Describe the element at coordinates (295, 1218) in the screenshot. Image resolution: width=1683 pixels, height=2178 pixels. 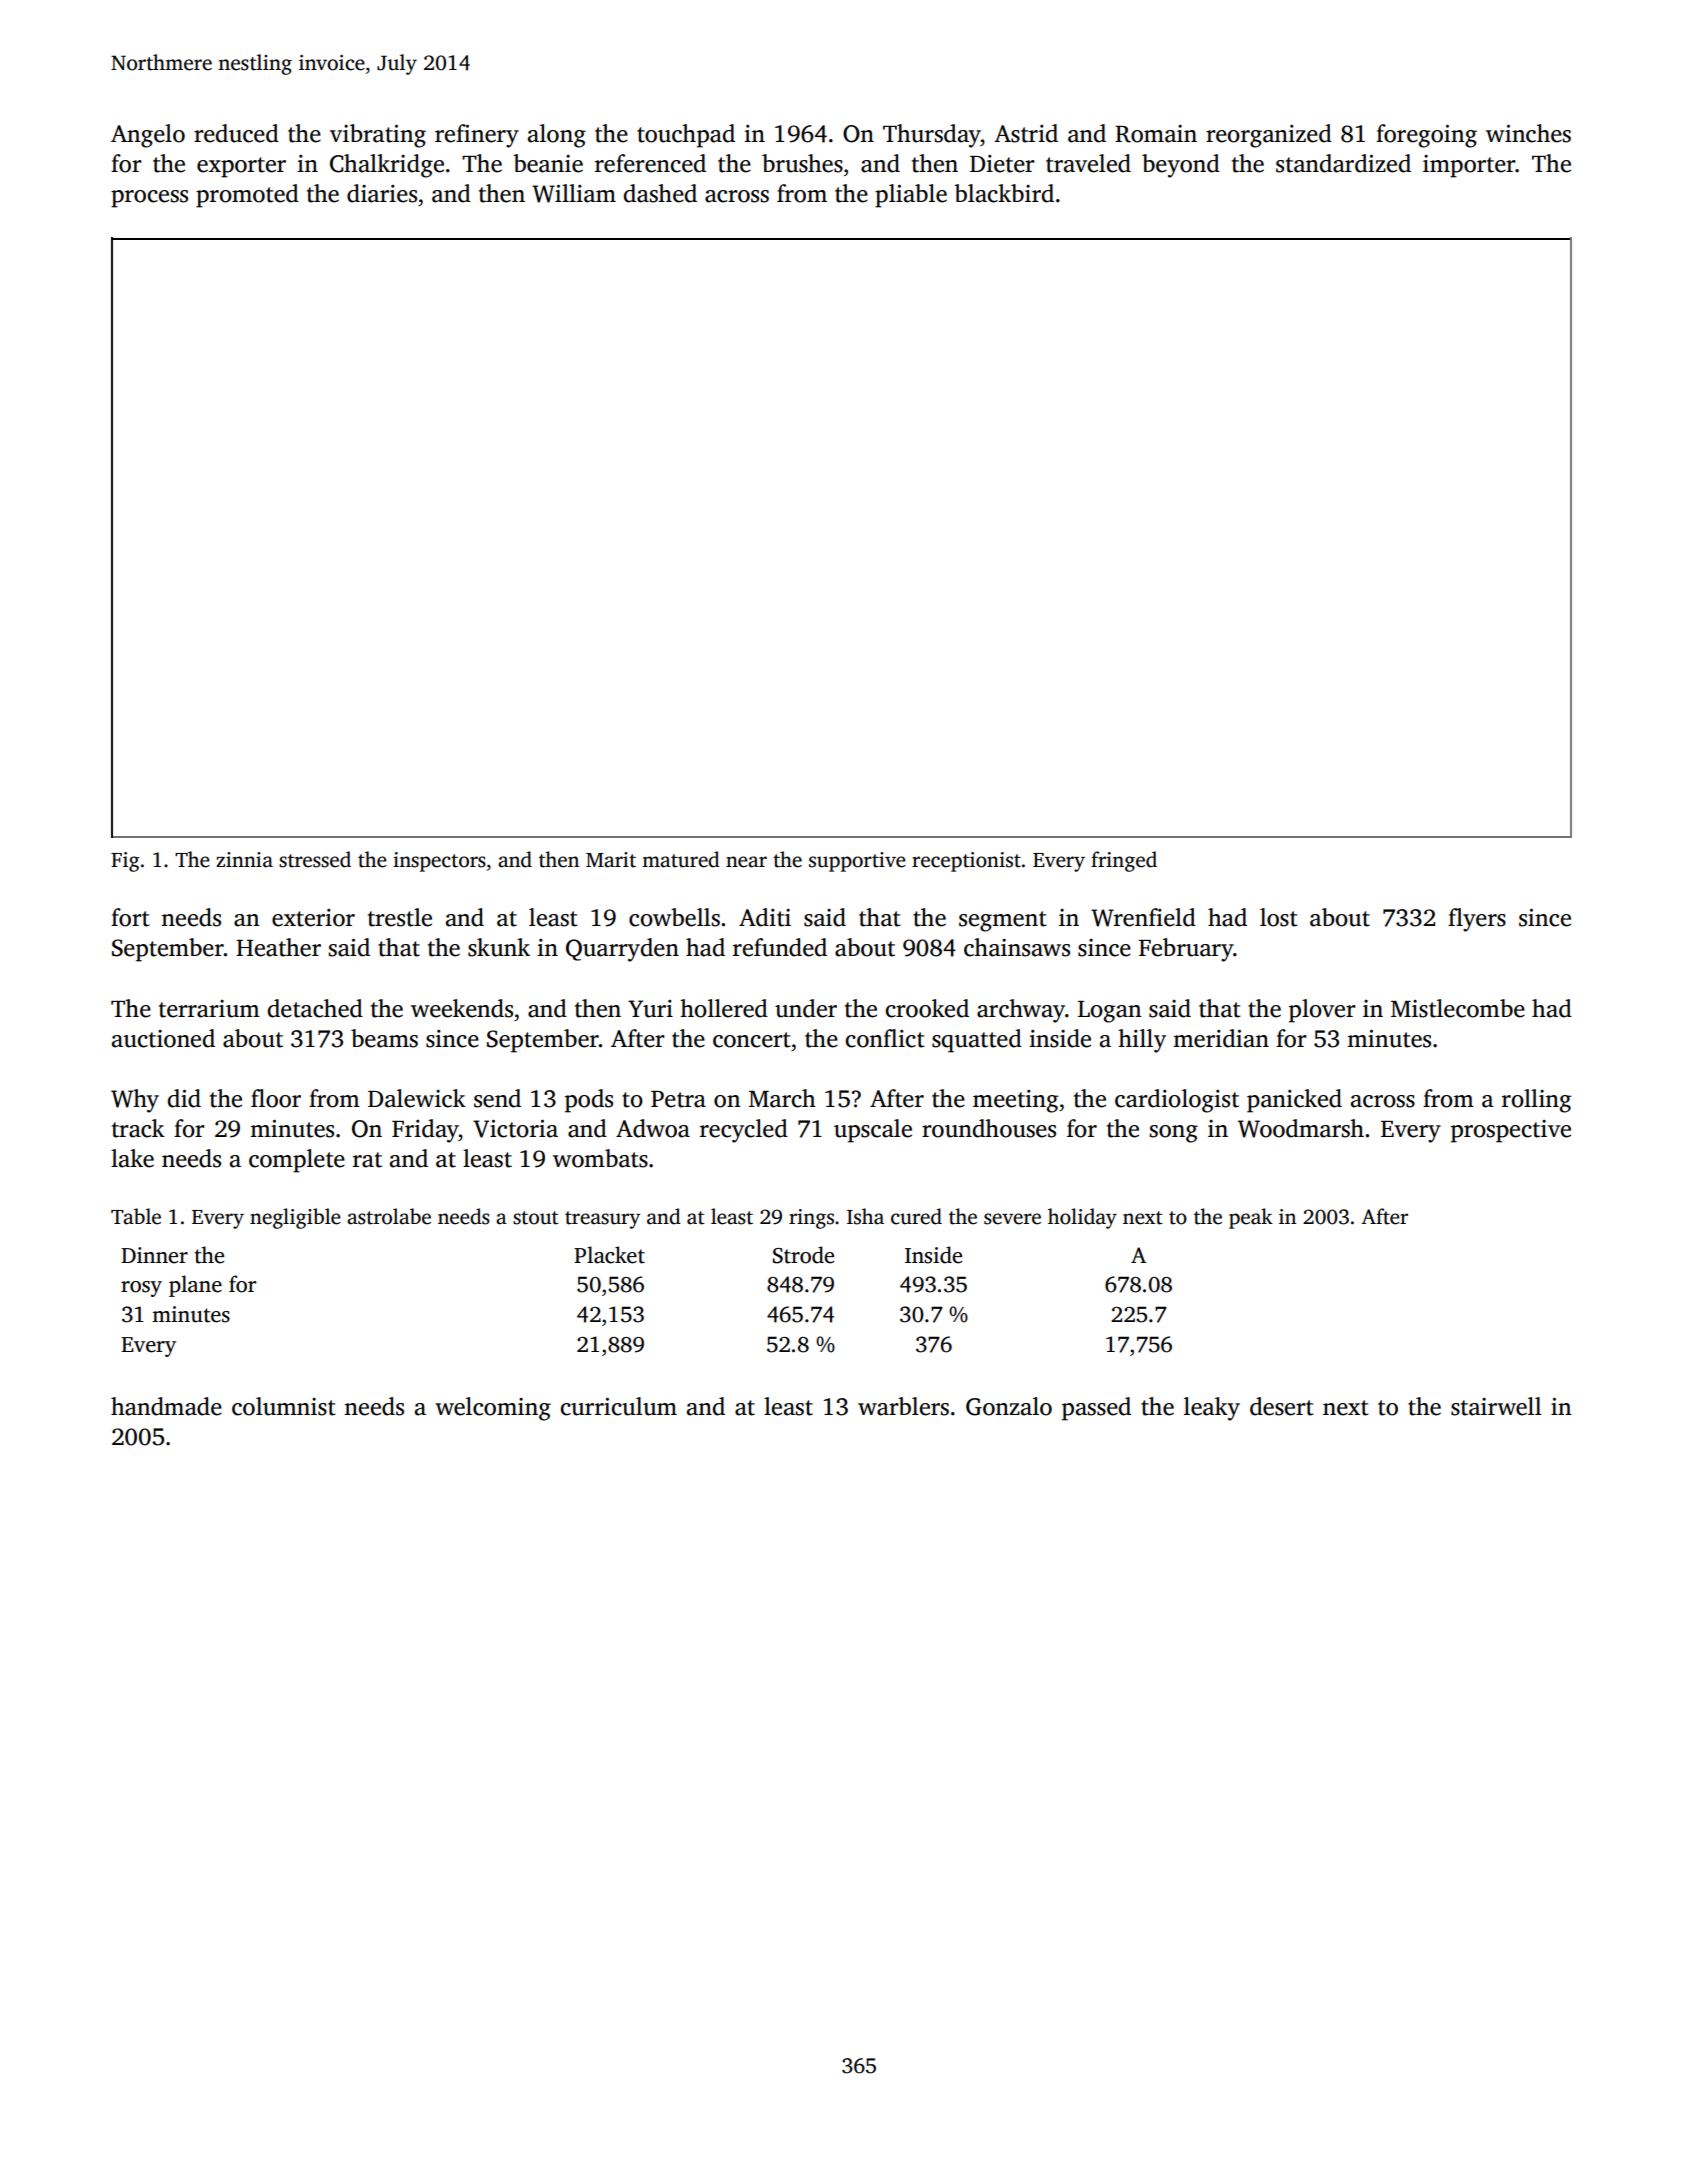
I see `negligible` at that location.
